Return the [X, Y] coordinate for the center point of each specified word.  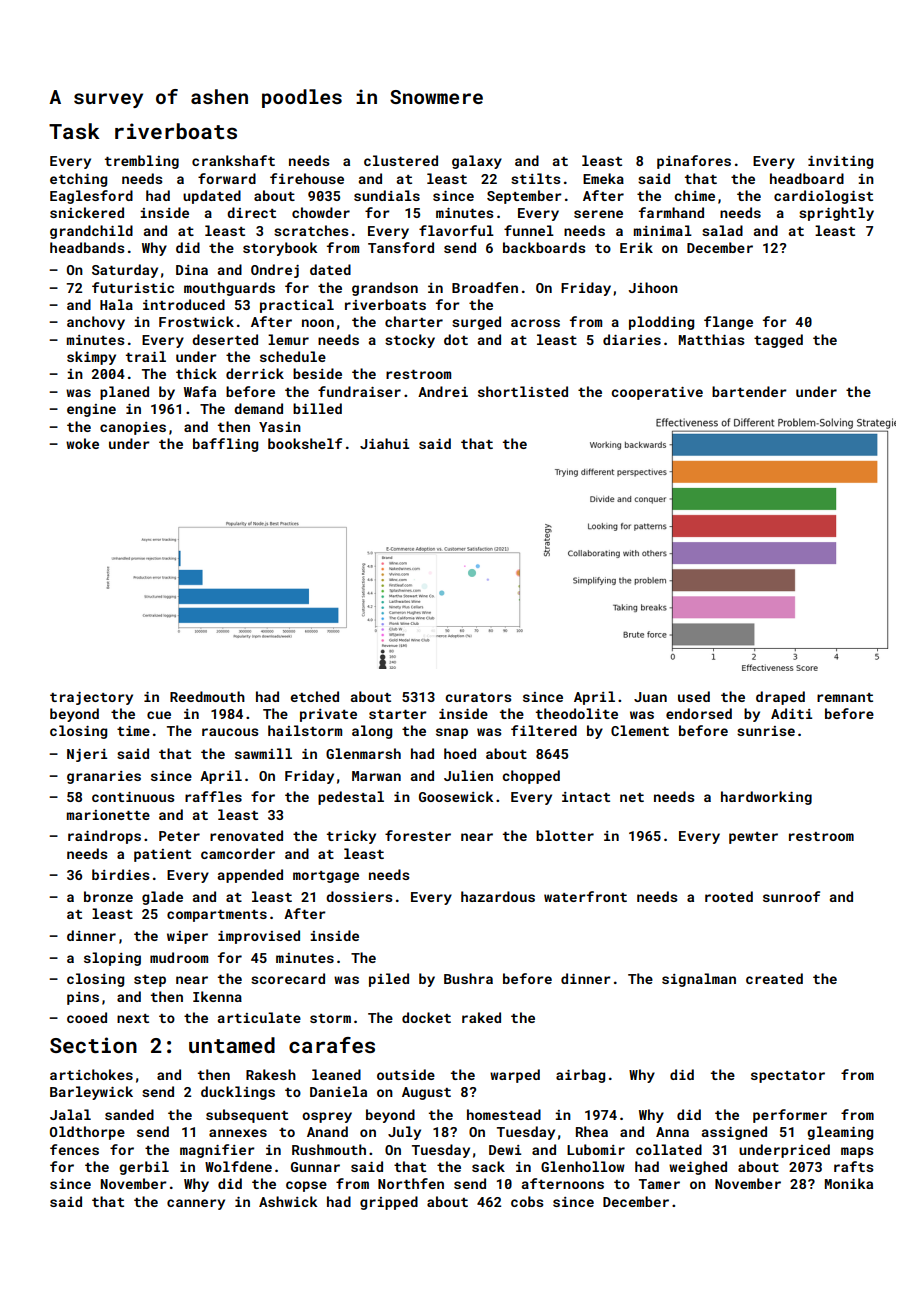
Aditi [791, 713]
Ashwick [288, 1201]
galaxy [477, 162]
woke [82, 443]
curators [478, 697]
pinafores [694, 162]
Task [74, 131]
